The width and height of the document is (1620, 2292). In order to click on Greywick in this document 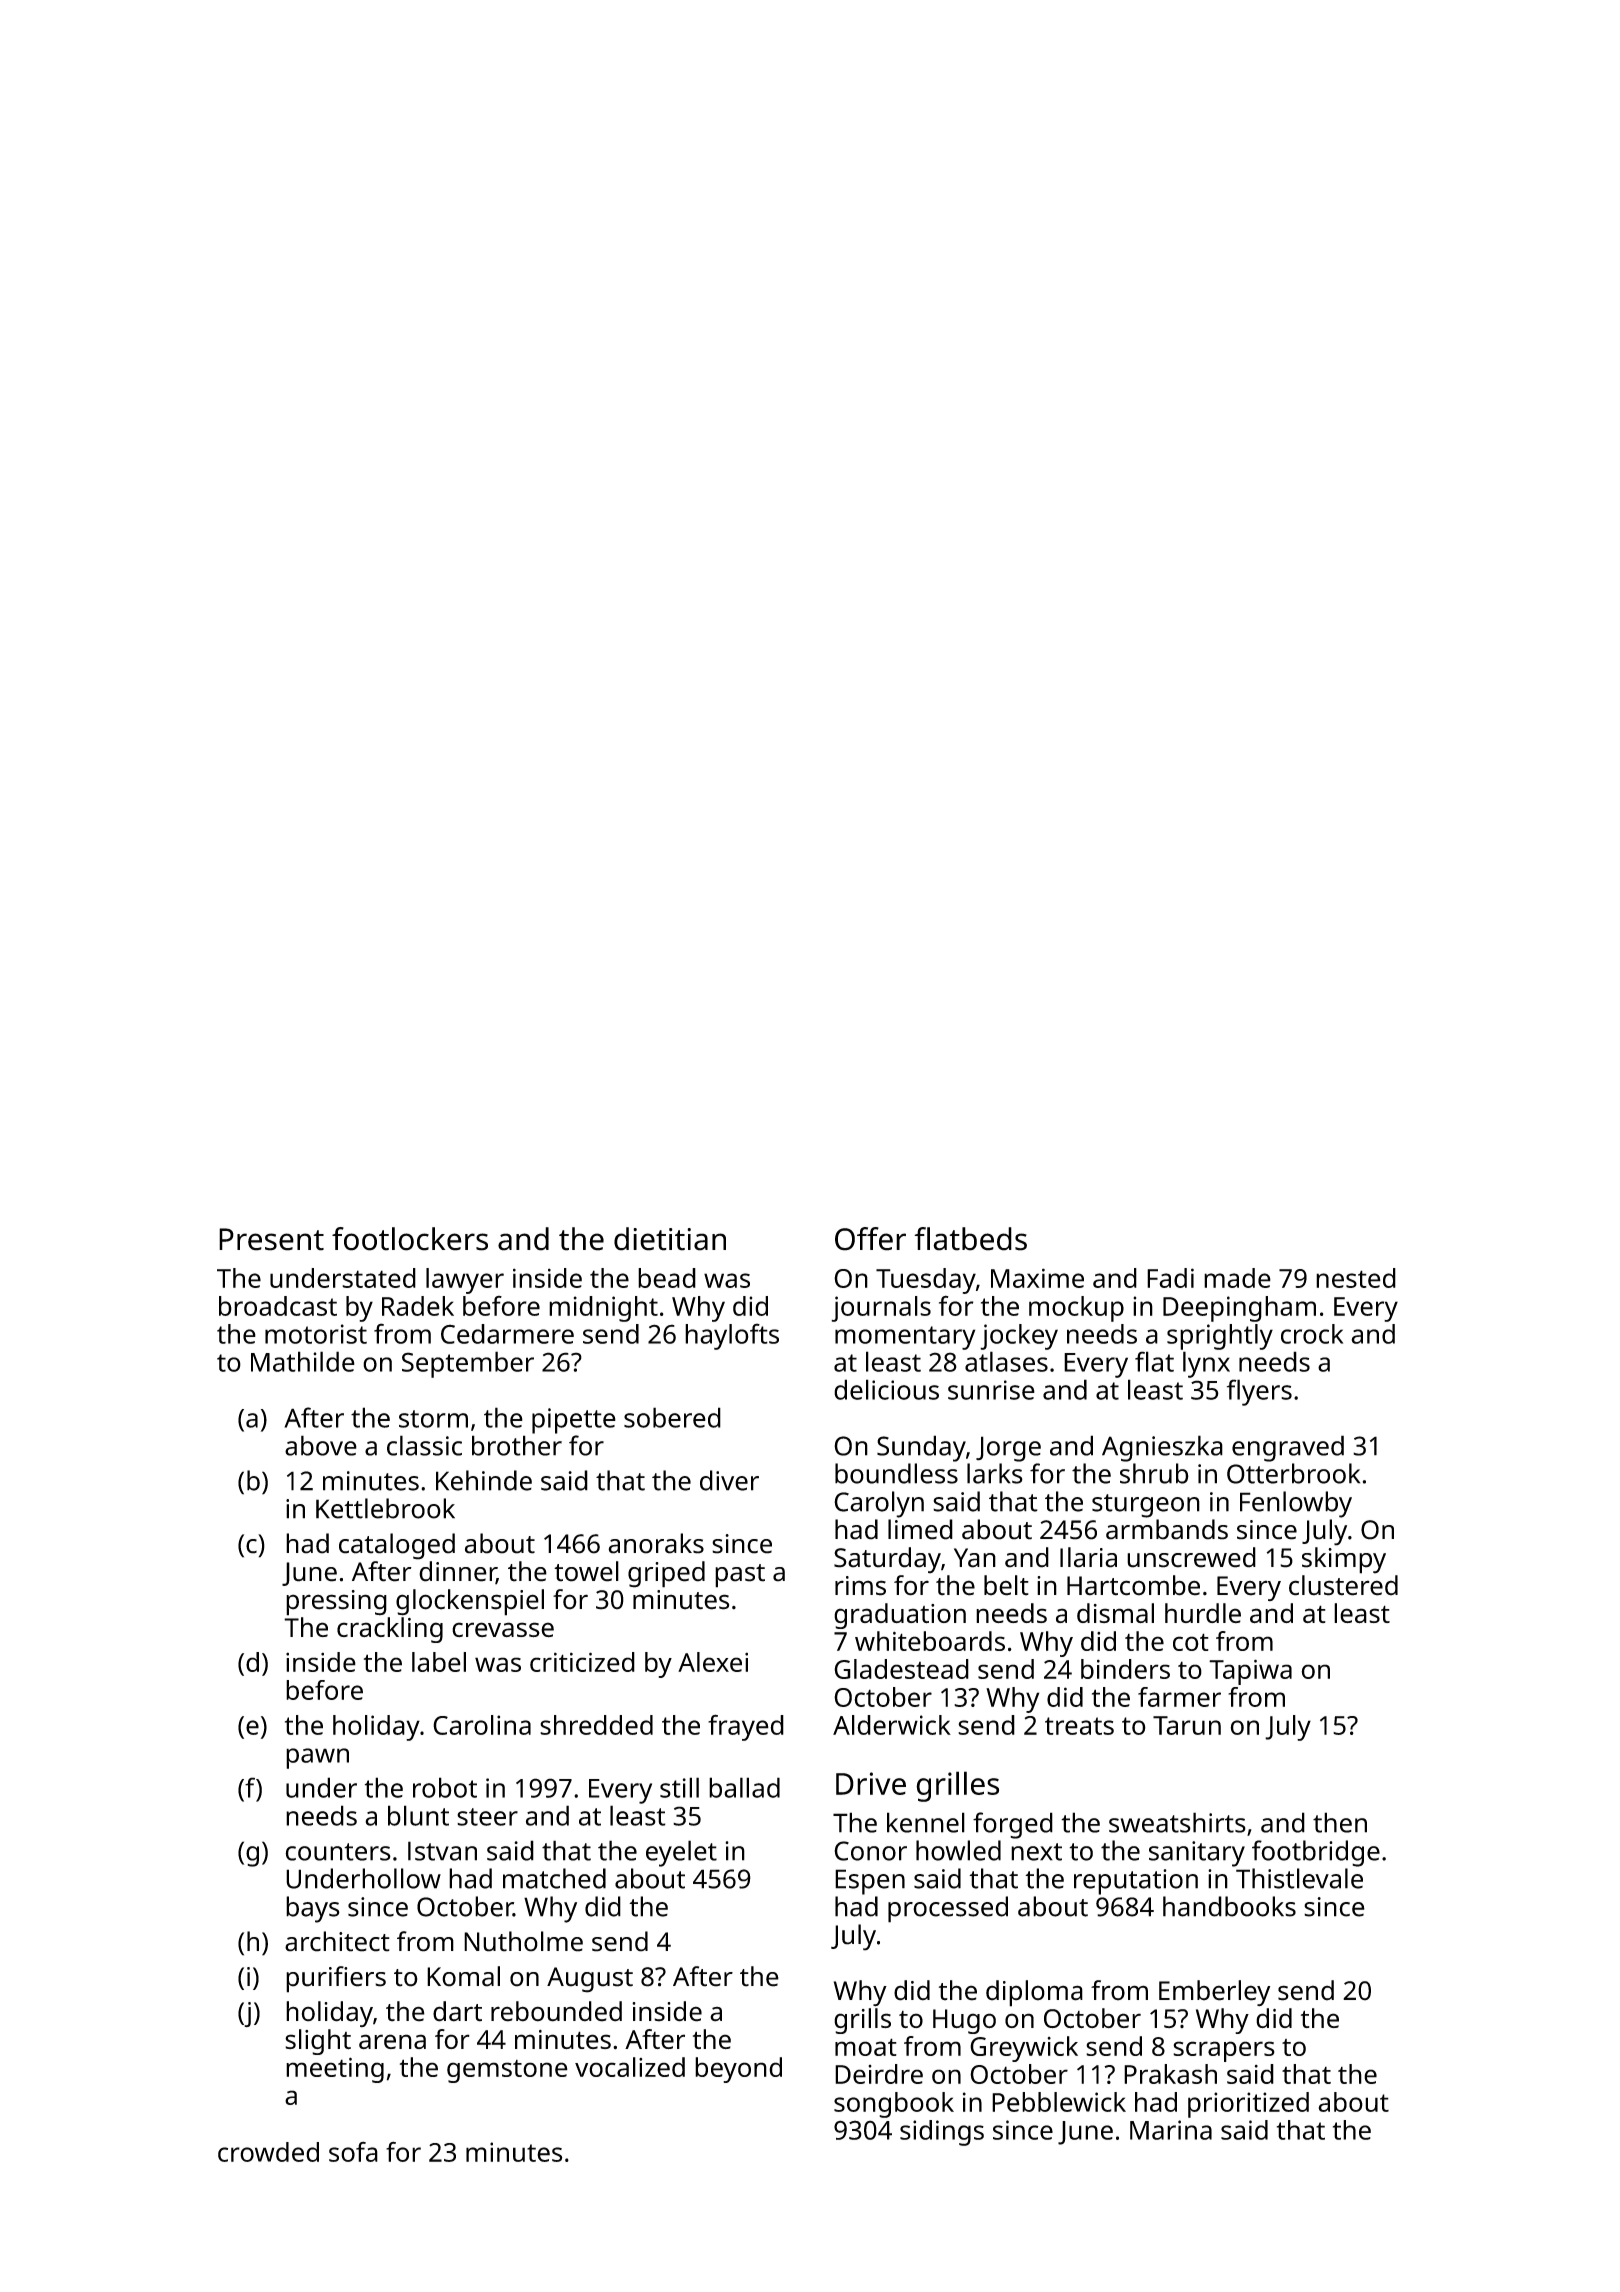, I will do `click(1024, 2049)`.
